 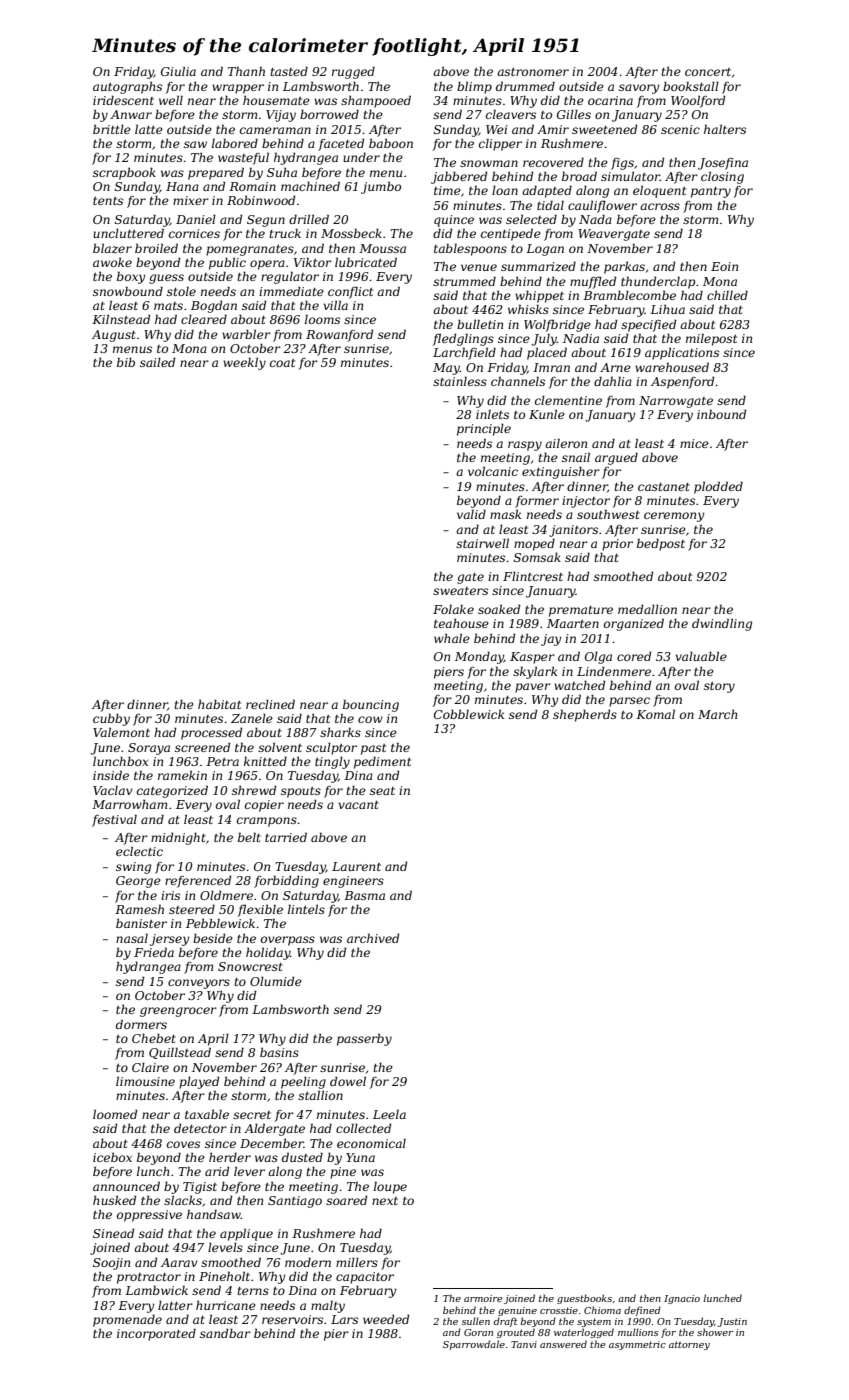 What do you see at coordinates (310, 186) in the image?
I see `machined` at bounding box center [310, 186].
